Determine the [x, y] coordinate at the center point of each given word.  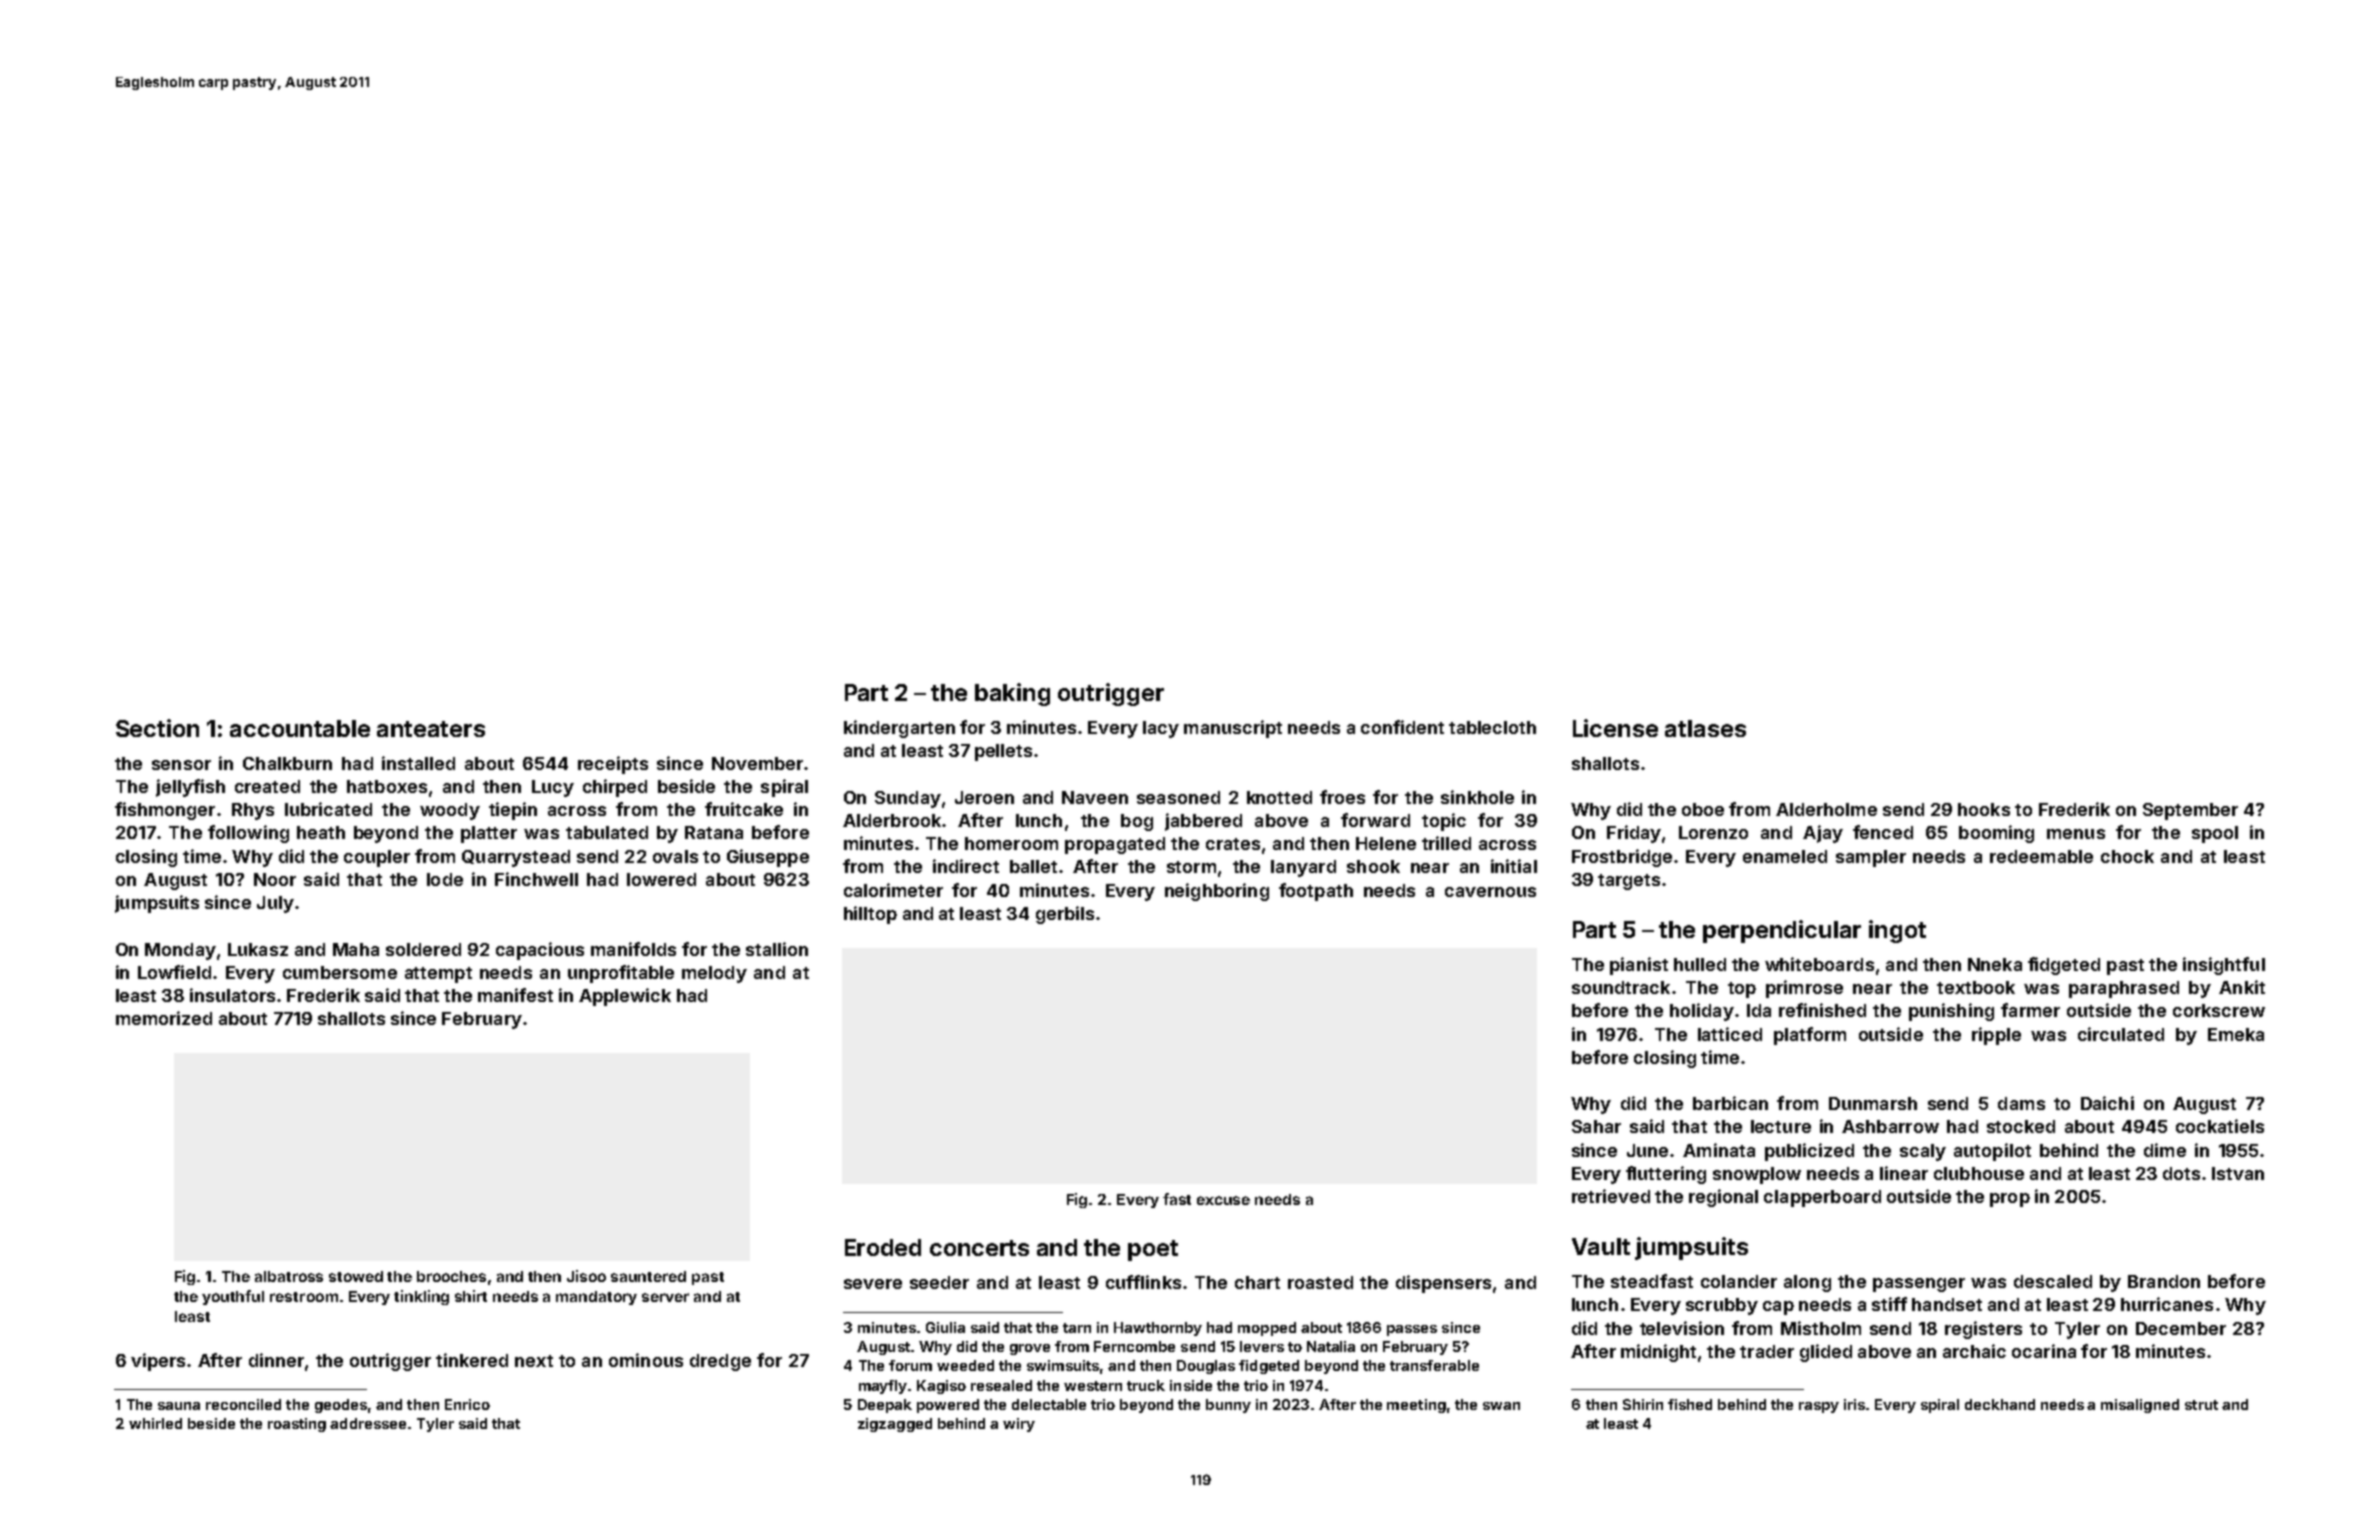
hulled [1700, 964]
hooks [1984, 809]
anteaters [431, 729]
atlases [1705, 728]
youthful [233, 1297]
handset [1947, 1304]
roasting [297, 1425]
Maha [356, 949]
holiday [1702, 1012]
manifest [515, 995]
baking [1012, 694]
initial [1514, 866]
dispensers [1443, 1284]
